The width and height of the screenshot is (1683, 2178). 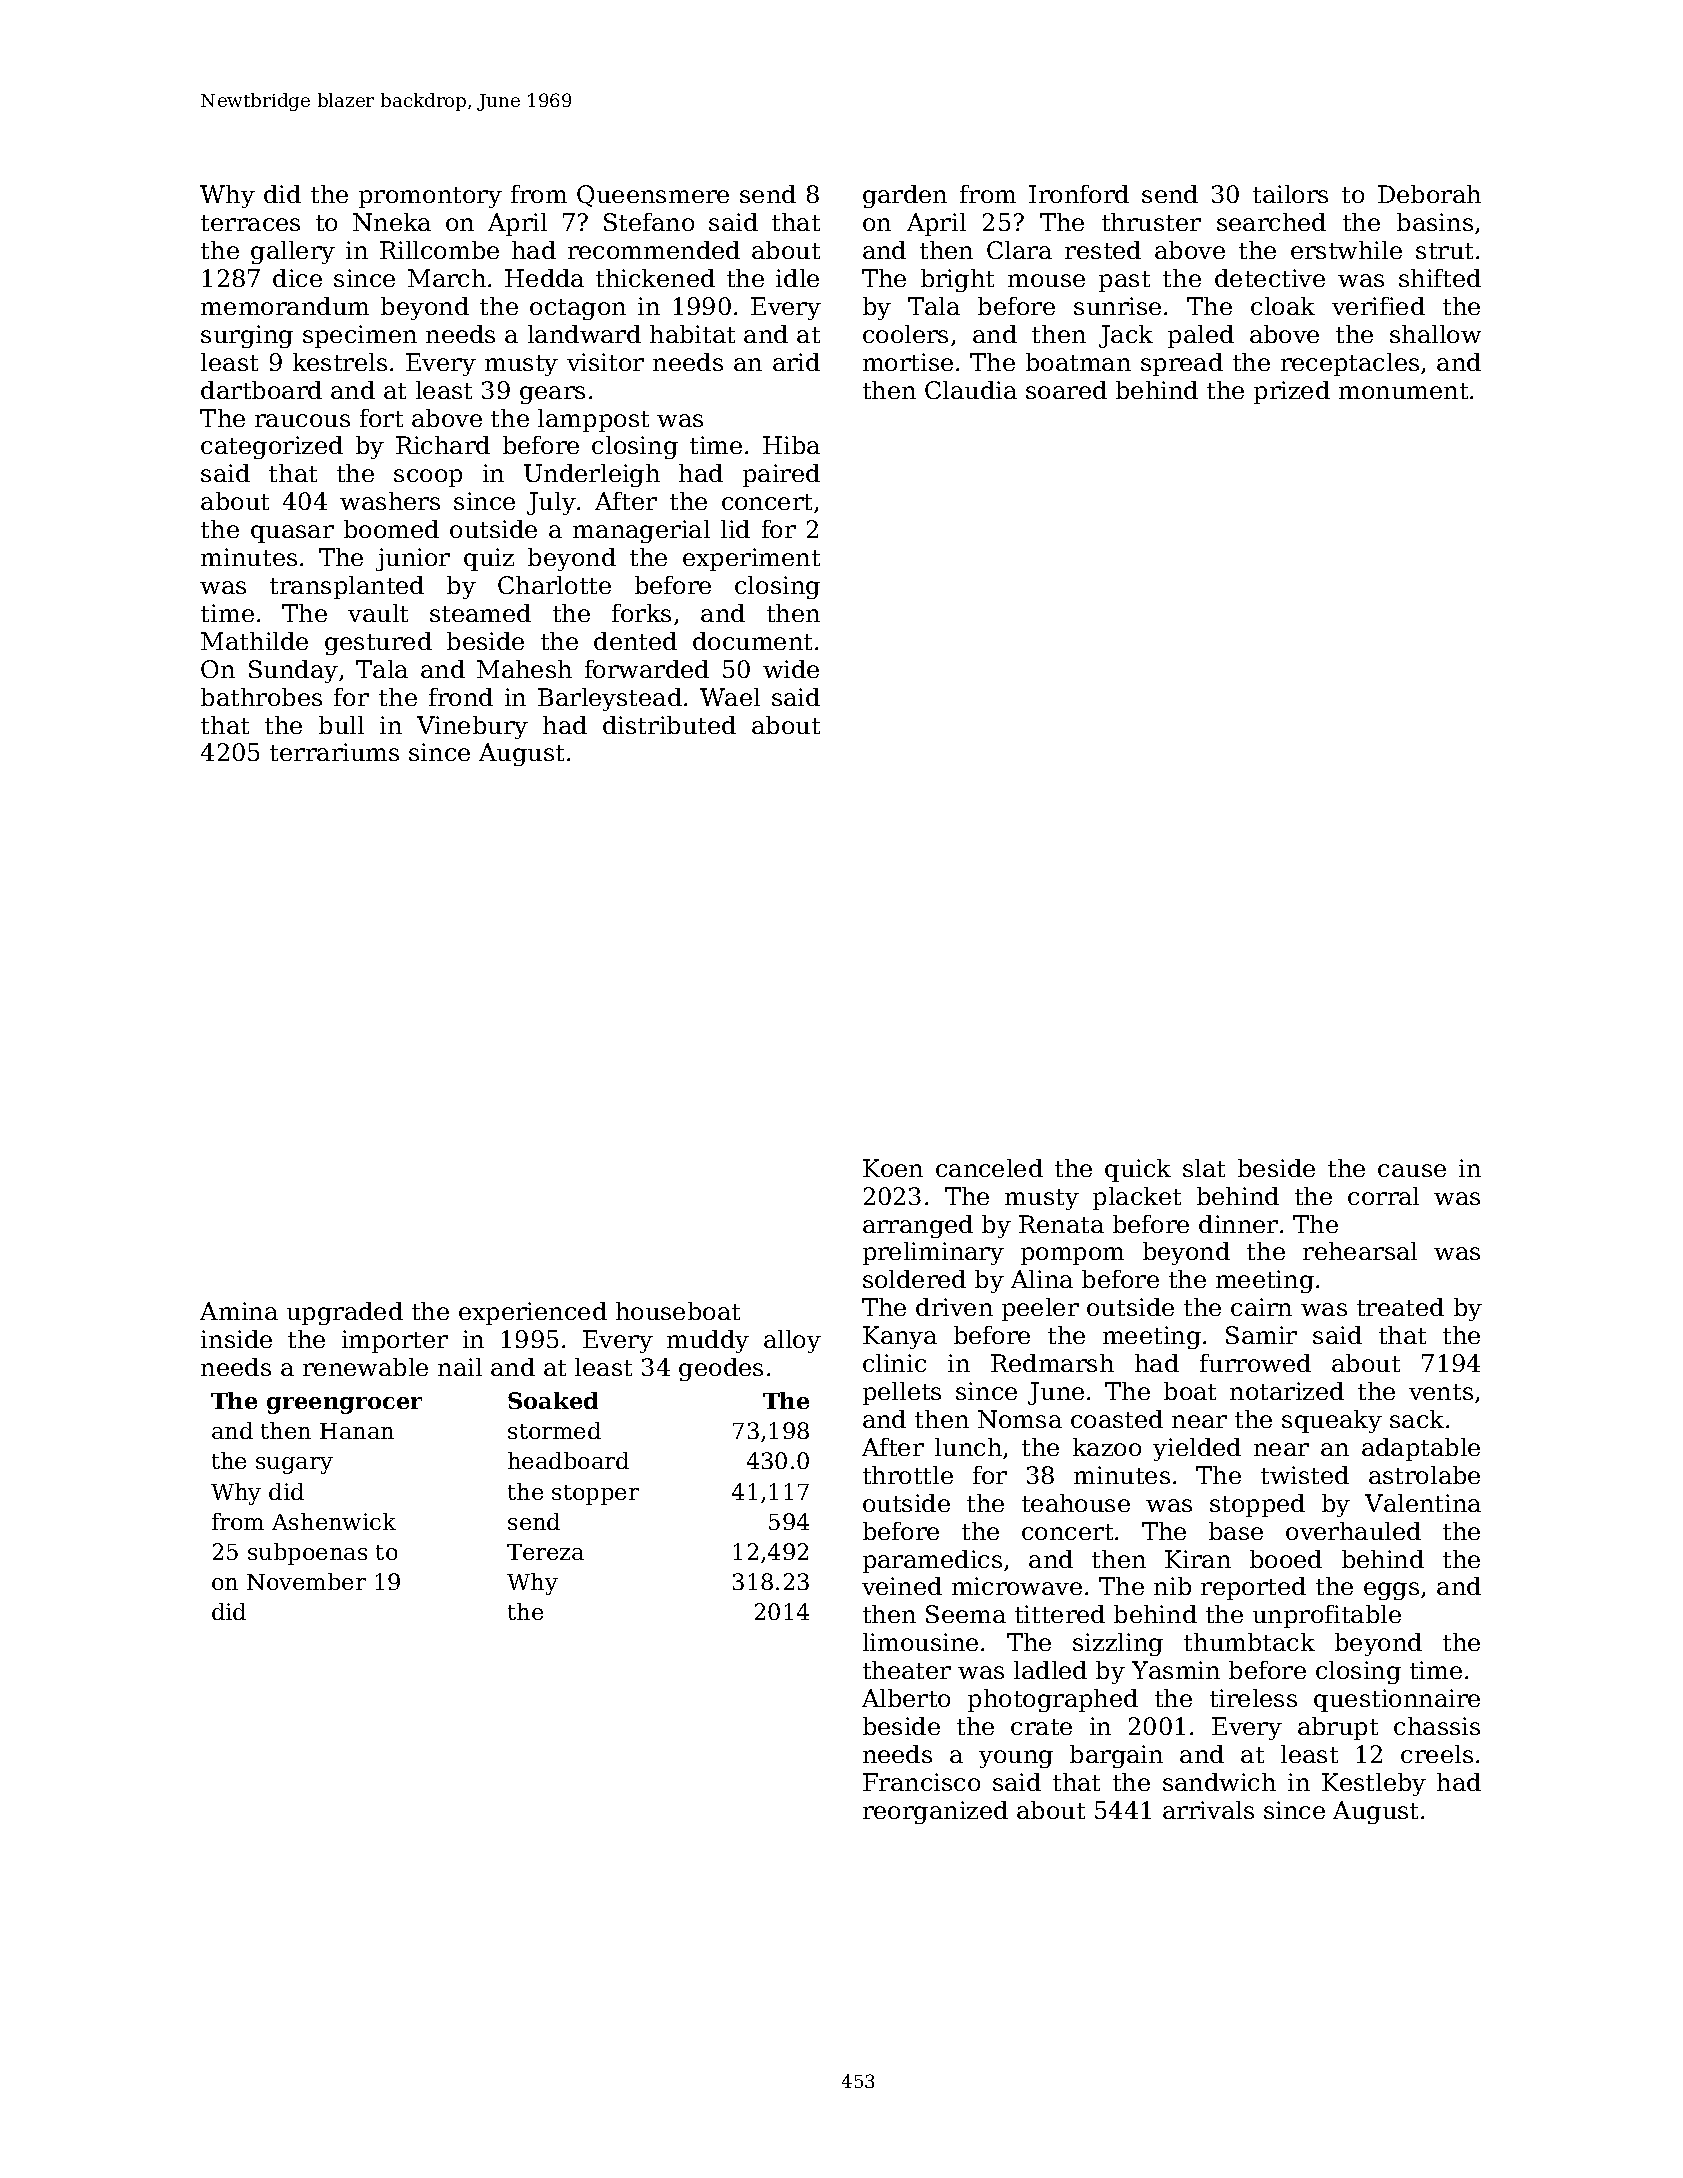 What do you see at coordinates (1397, 1700) in the screenshot?
I see `questionnaire` at bounding box center [1397, 1700].
